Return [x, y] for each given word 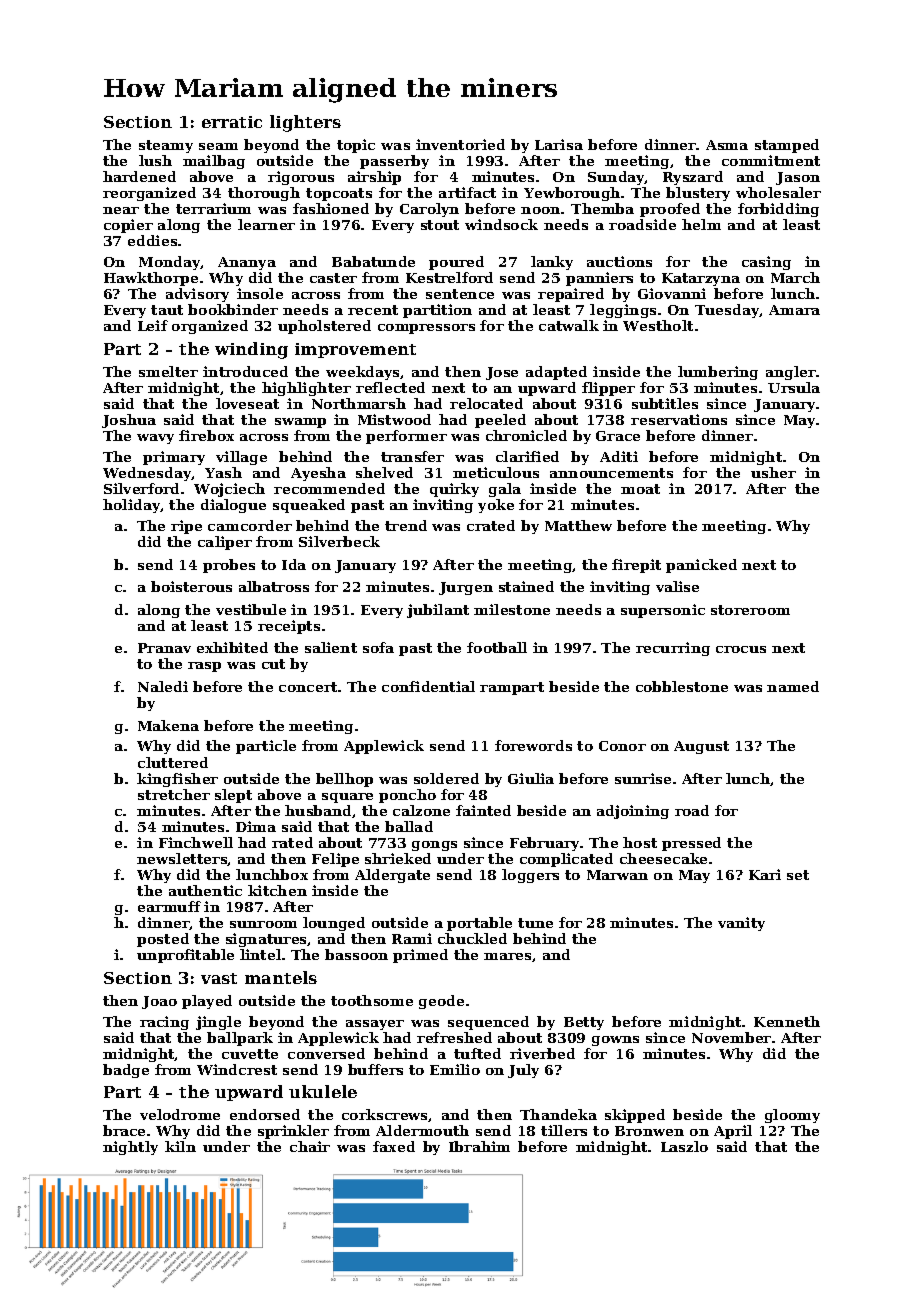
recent [373, 310]
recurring [673, 649]
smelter [168, 371]
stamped [787, 146]
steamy [166, 146]
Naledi [163, 686]
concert [308, 687]
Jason [798, 178]
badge [126, 1071]
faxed [394, 1146]
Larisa [559, 144]
